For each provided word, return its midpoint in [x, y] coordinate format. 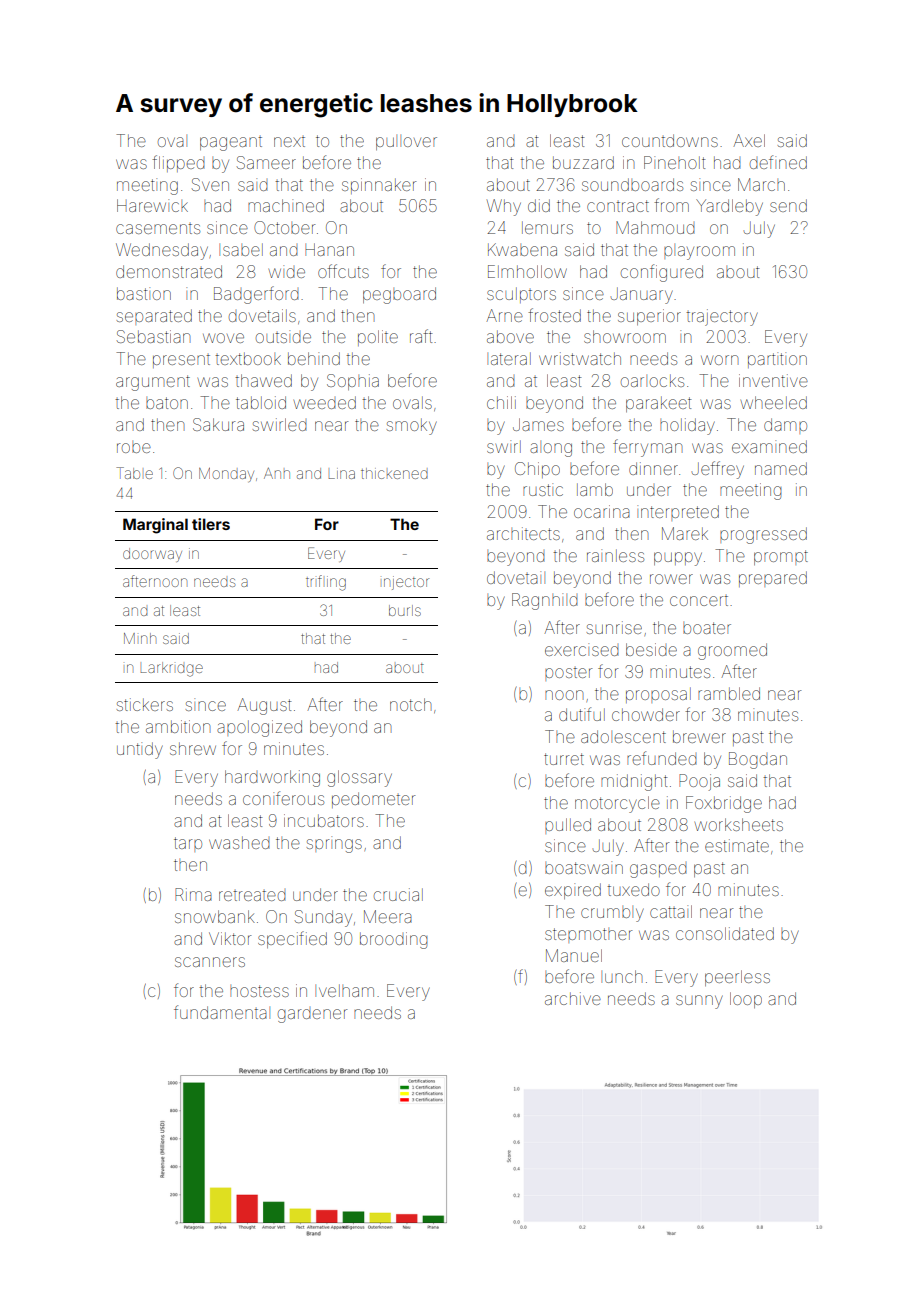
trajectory [722, 317]
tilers [211, 524]
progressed [763, 535]
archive [573, 998]
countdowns [670, 140]
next [289, 142]
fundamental [222, 1012]
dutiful [582, 714]
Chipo [537, 470]
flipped [178, 163]
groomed [732, 651]
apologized [259, 728]
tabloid [261, 402]
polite [378, 338]
